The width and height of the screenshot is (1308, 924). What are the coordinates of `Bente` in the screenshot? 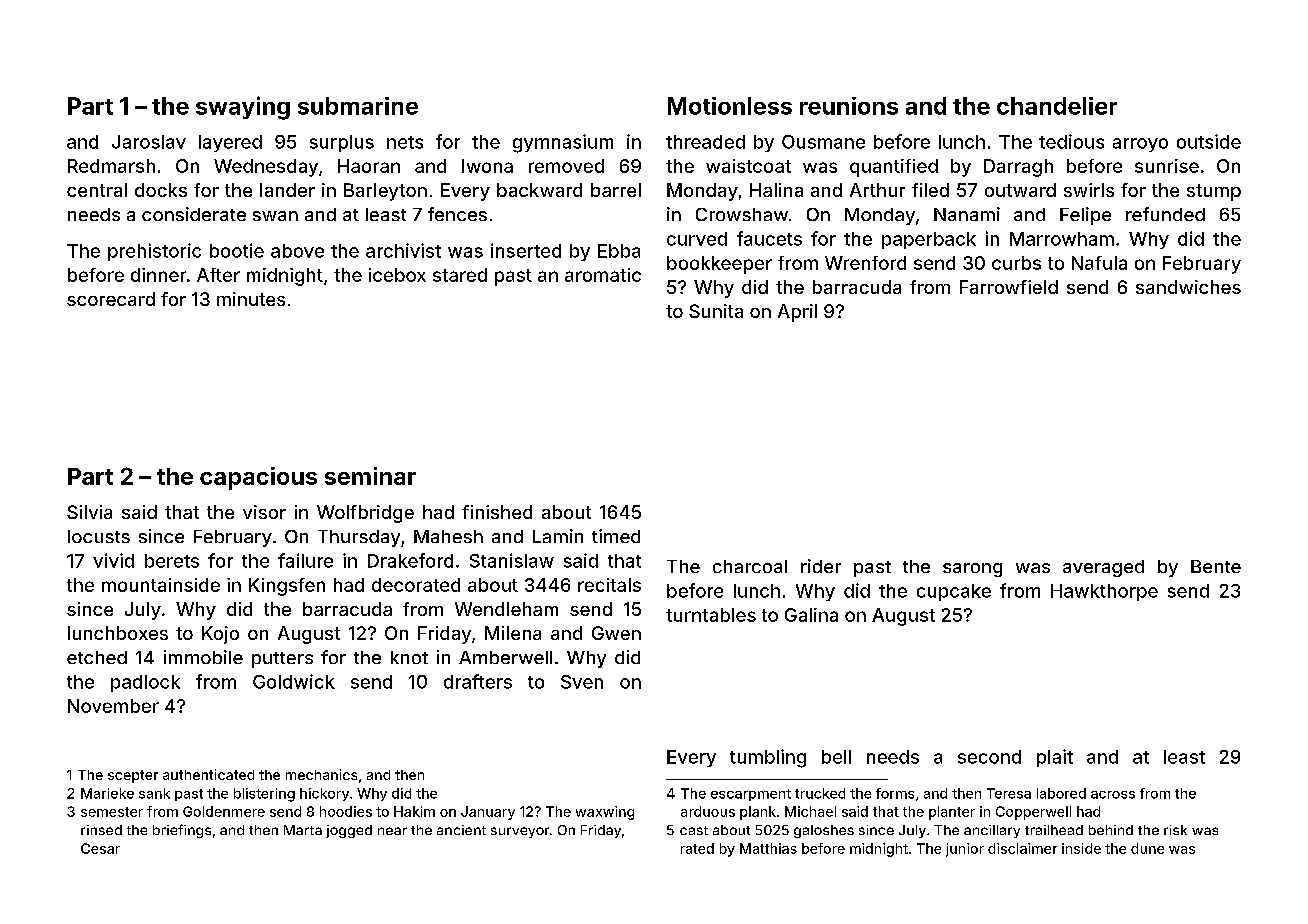 It's located at (1216, 566).
